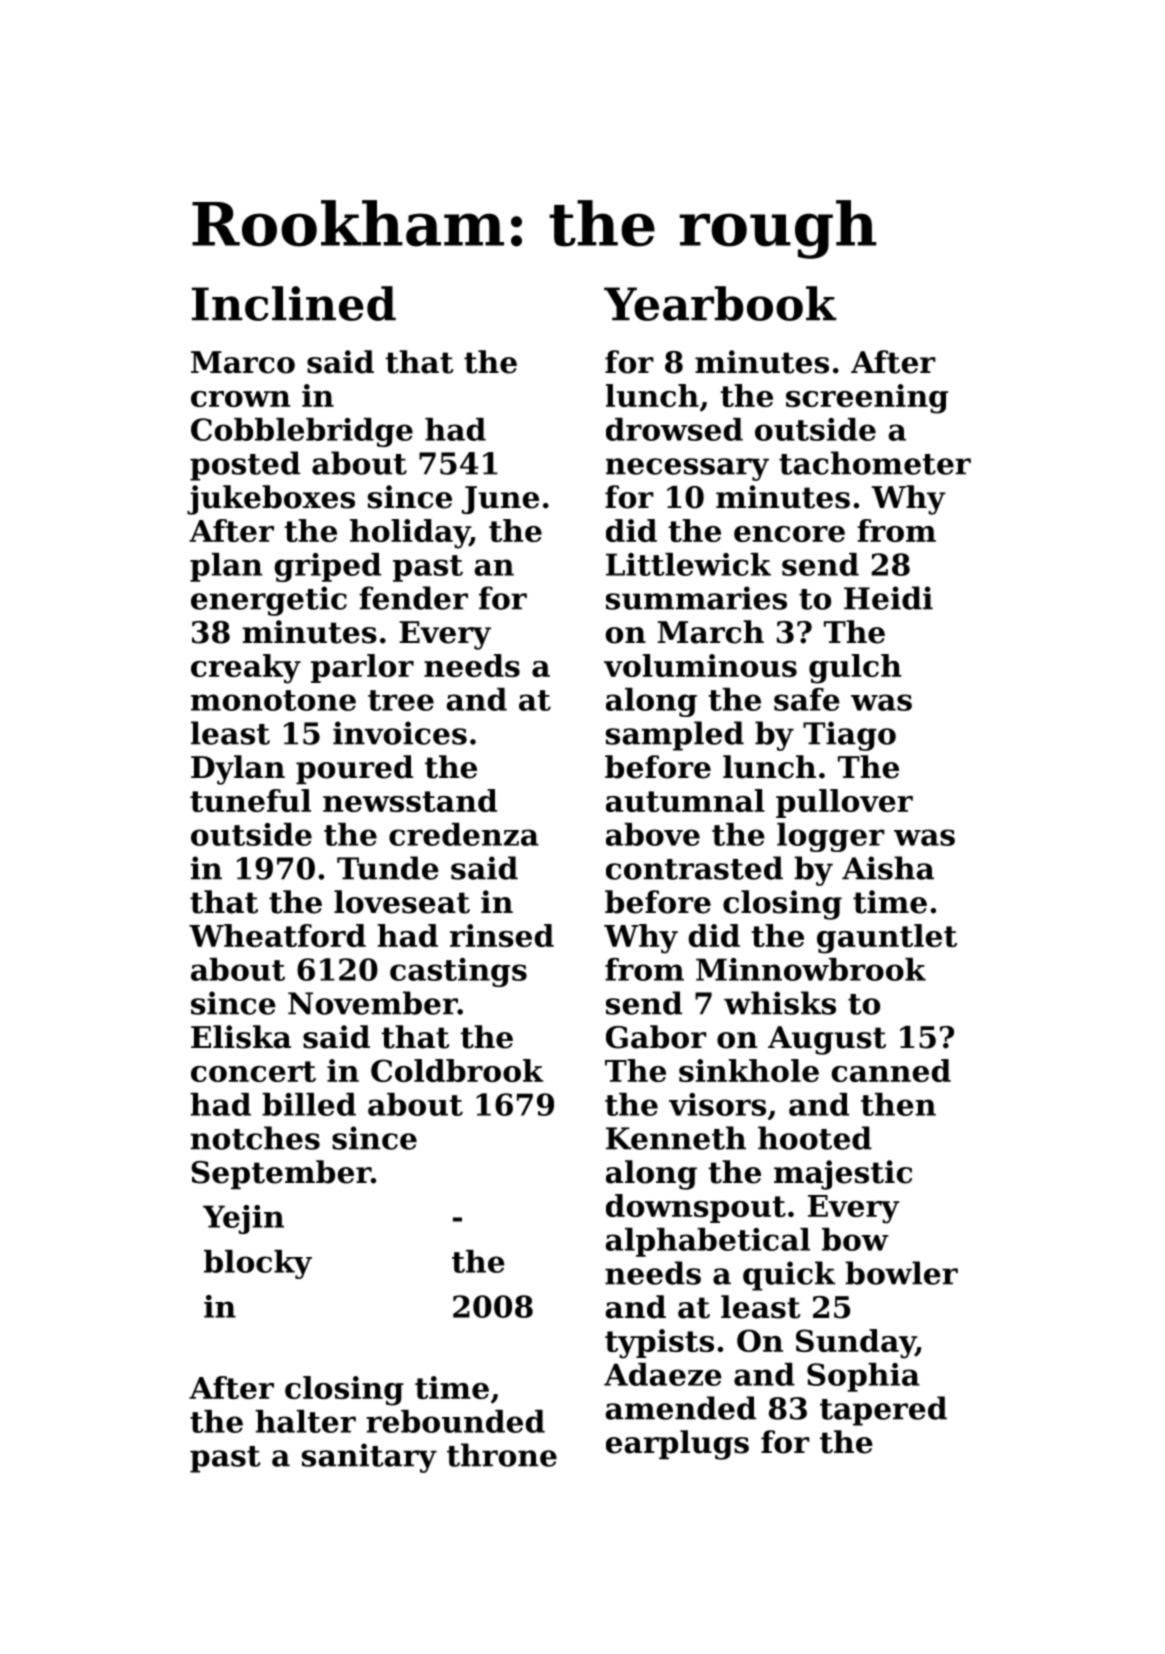  Describe the element at coordinates (457, 1070) in the document. I see `Coldbrook` at that location.
